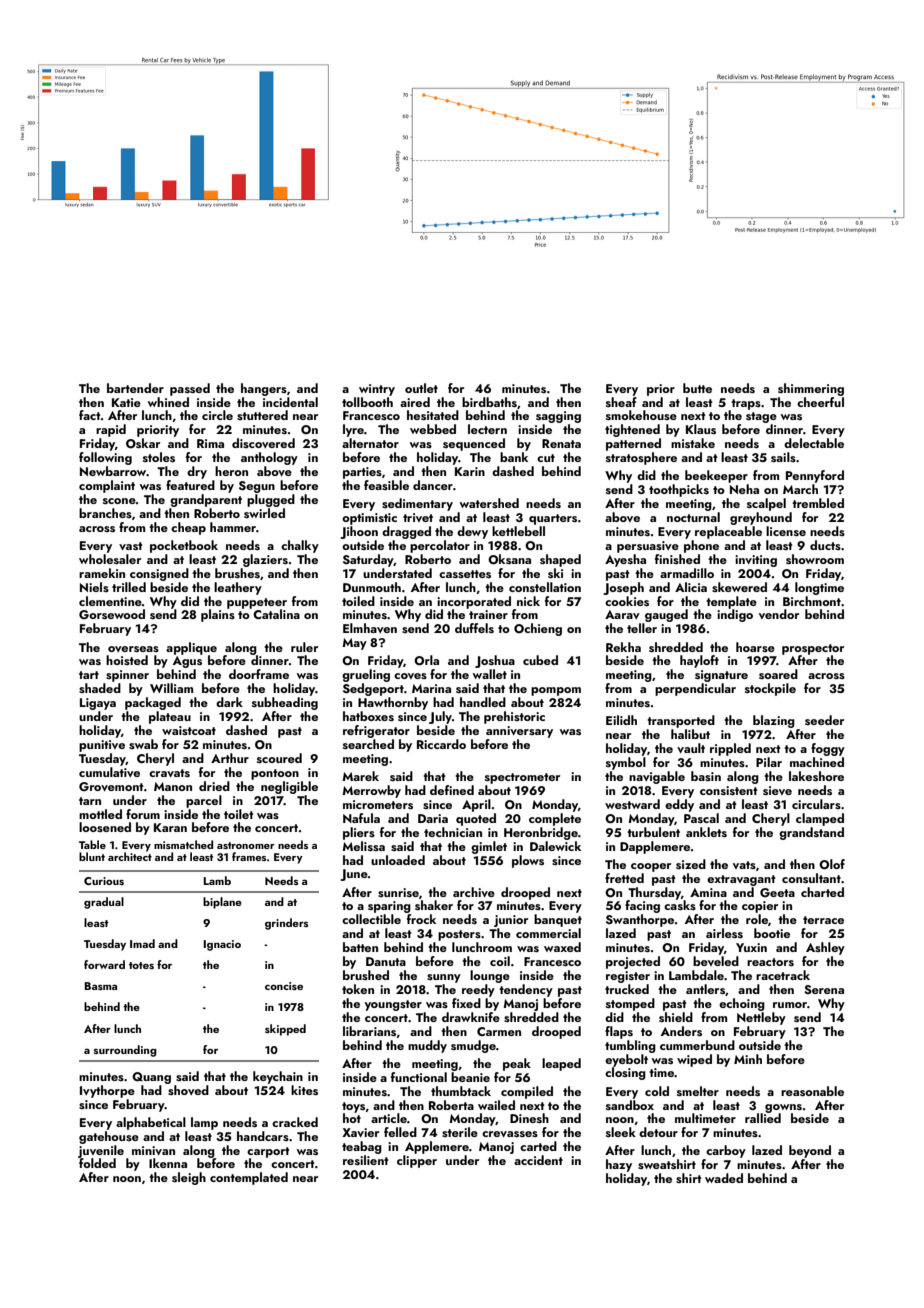  What do you see at coordinates (135, 388) in the screenshot?
I see `bartender` at bounding box center [135, 388].
